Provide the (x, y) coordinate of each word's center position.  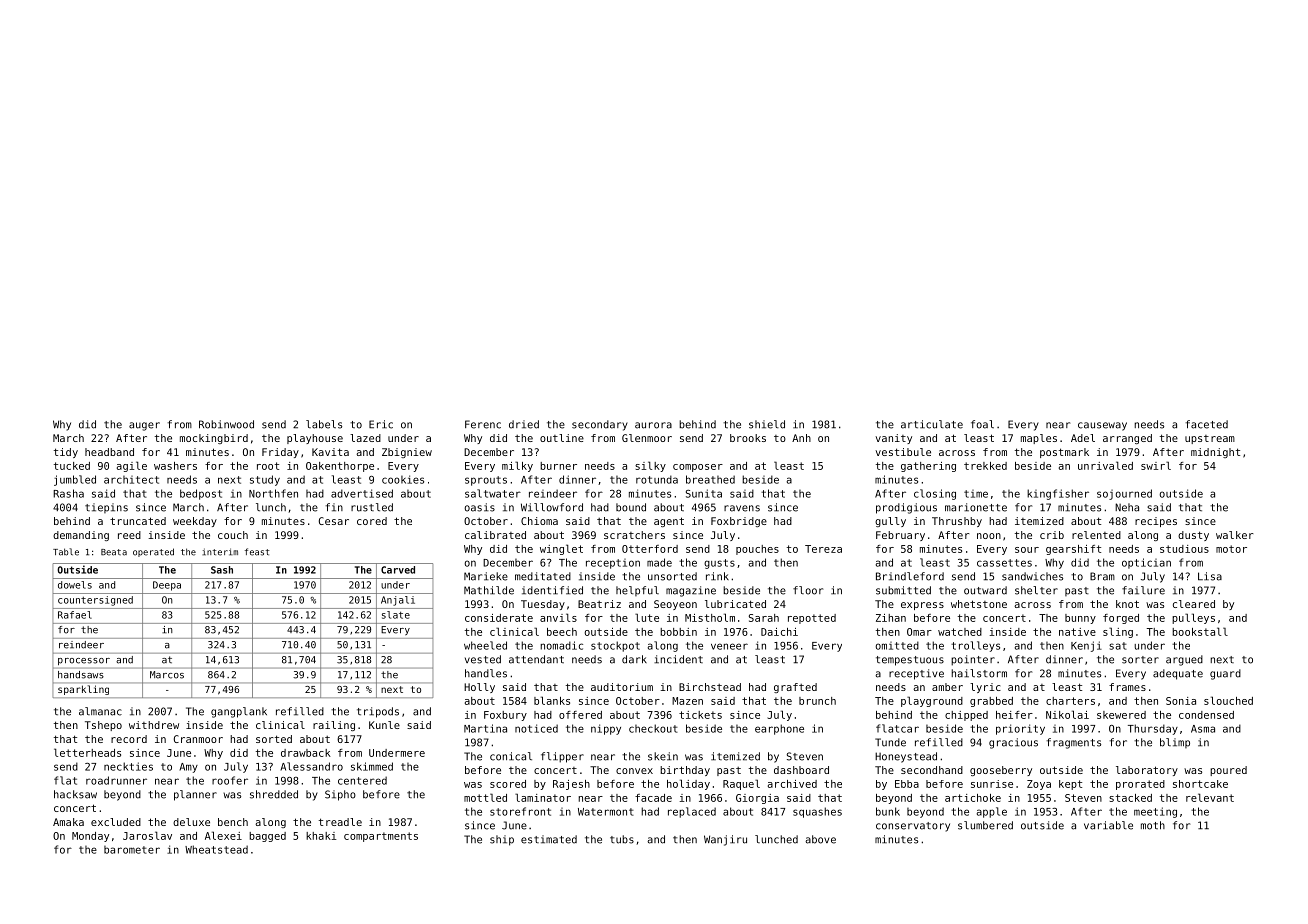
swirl (1156, 465)
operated (153, 552)
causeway (1102, 426)
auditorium (622, 687)
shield (767, 424)
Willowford (552, 507)
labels (324, 424)
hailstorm (979, 673)
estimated (549, 839)
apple (992, 812)
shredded (274, 794)
